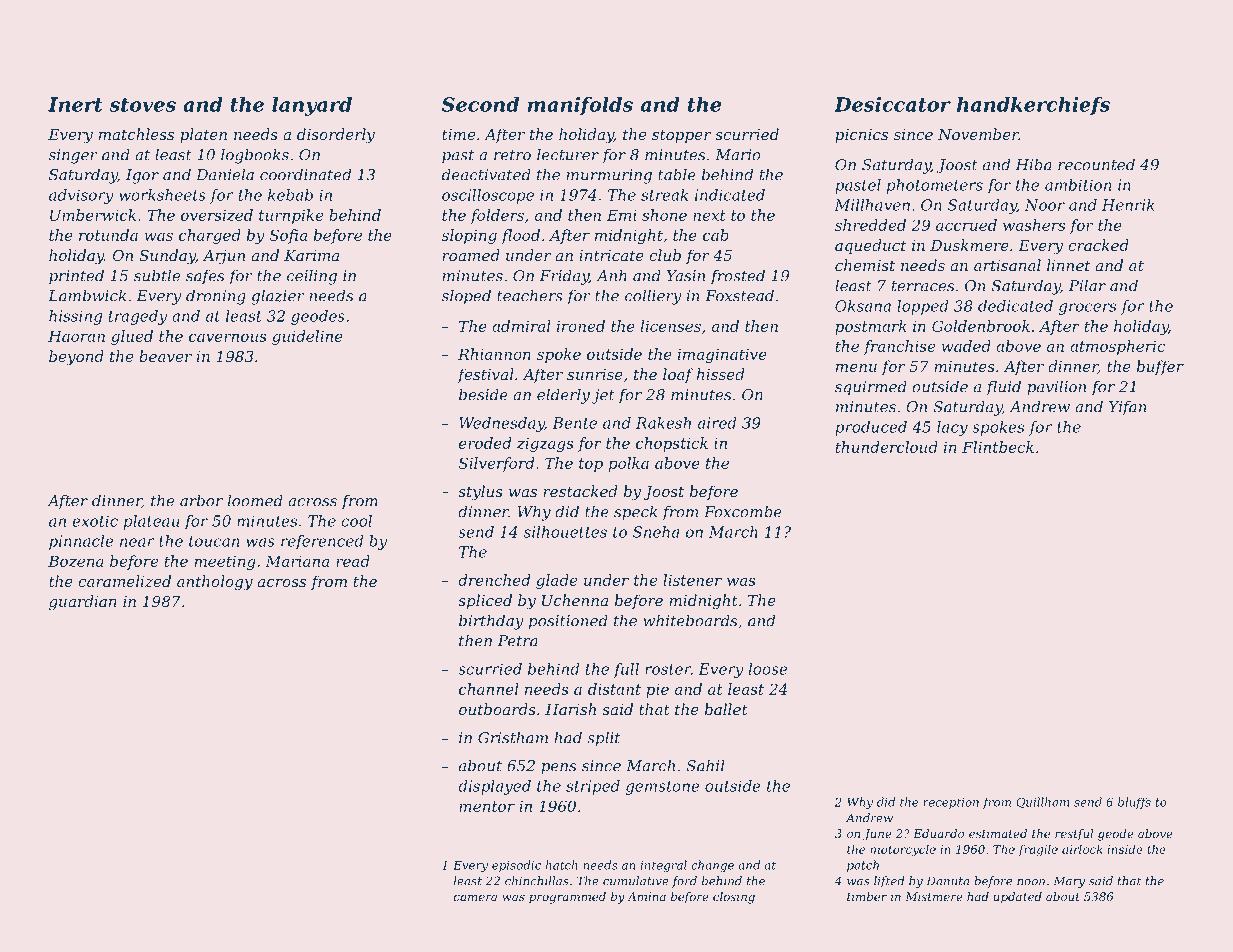  I want to click on handkerchiefs, so click(1033, 106).
